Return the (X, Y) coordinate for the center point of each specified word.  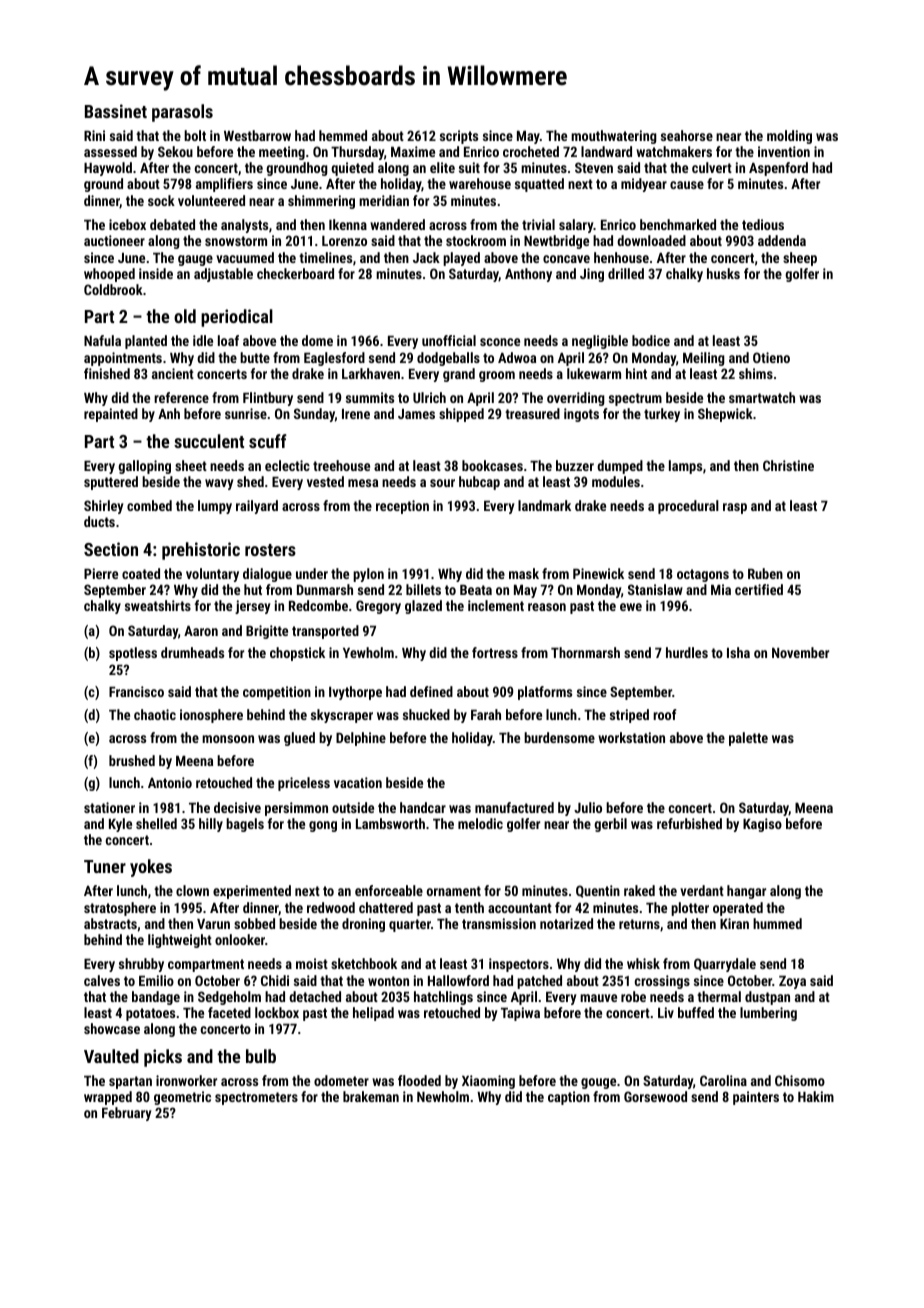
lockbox (277, 1012)
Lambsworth (390, 823)
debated (172, 224)
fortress (495, 652)
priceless (304, 784)
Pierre (101, 573)
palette (748, 739)
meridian (384, 200)
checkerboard (295, 273)
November (800, 652)
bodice (651, 340)
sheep (800, 259)
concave (566, 259)
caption (569, 1098)
